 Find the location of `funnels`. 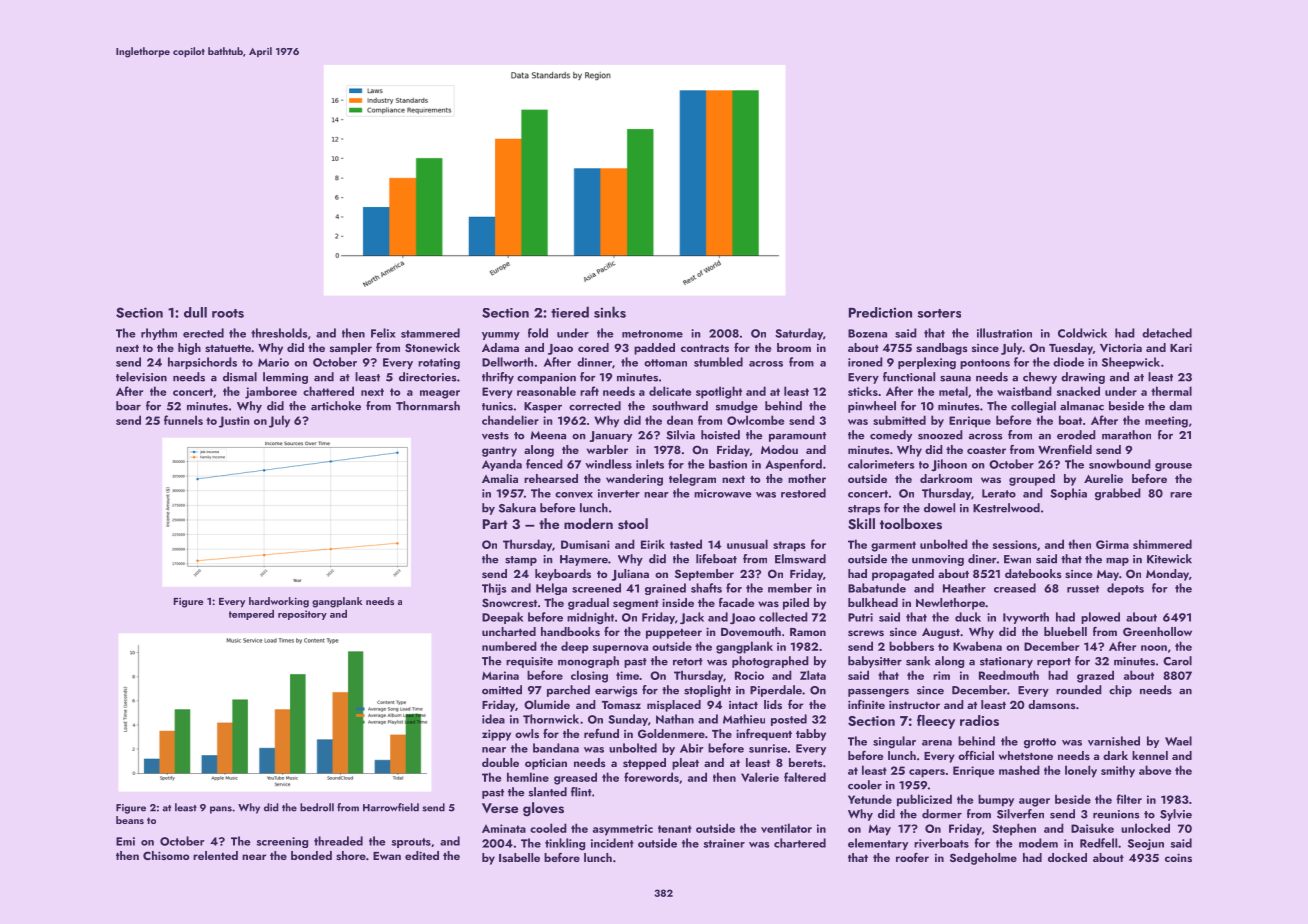

funnels is located at coordinates (183, 420).
